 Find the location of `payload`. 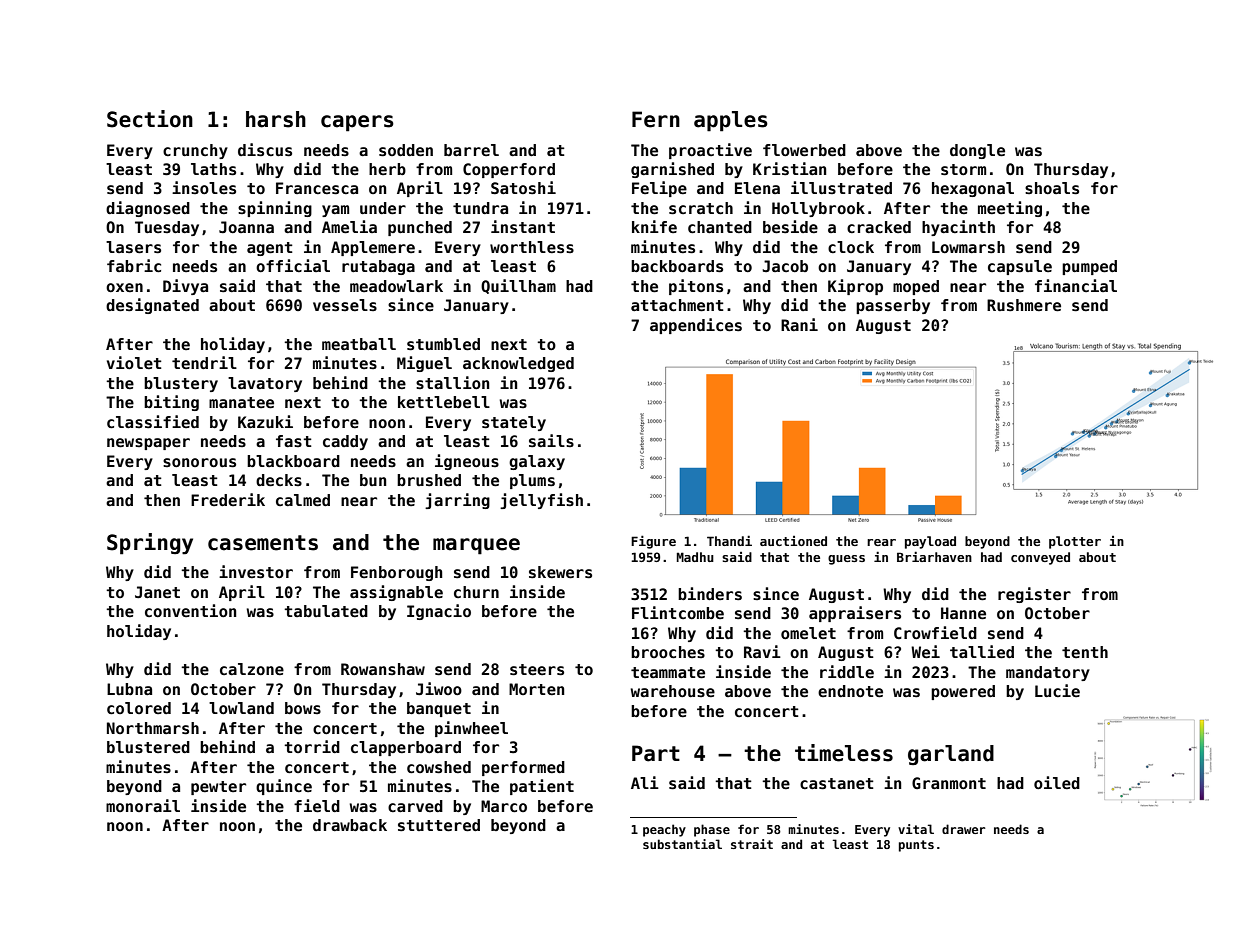

payload is located at coordinates (930, 542).
